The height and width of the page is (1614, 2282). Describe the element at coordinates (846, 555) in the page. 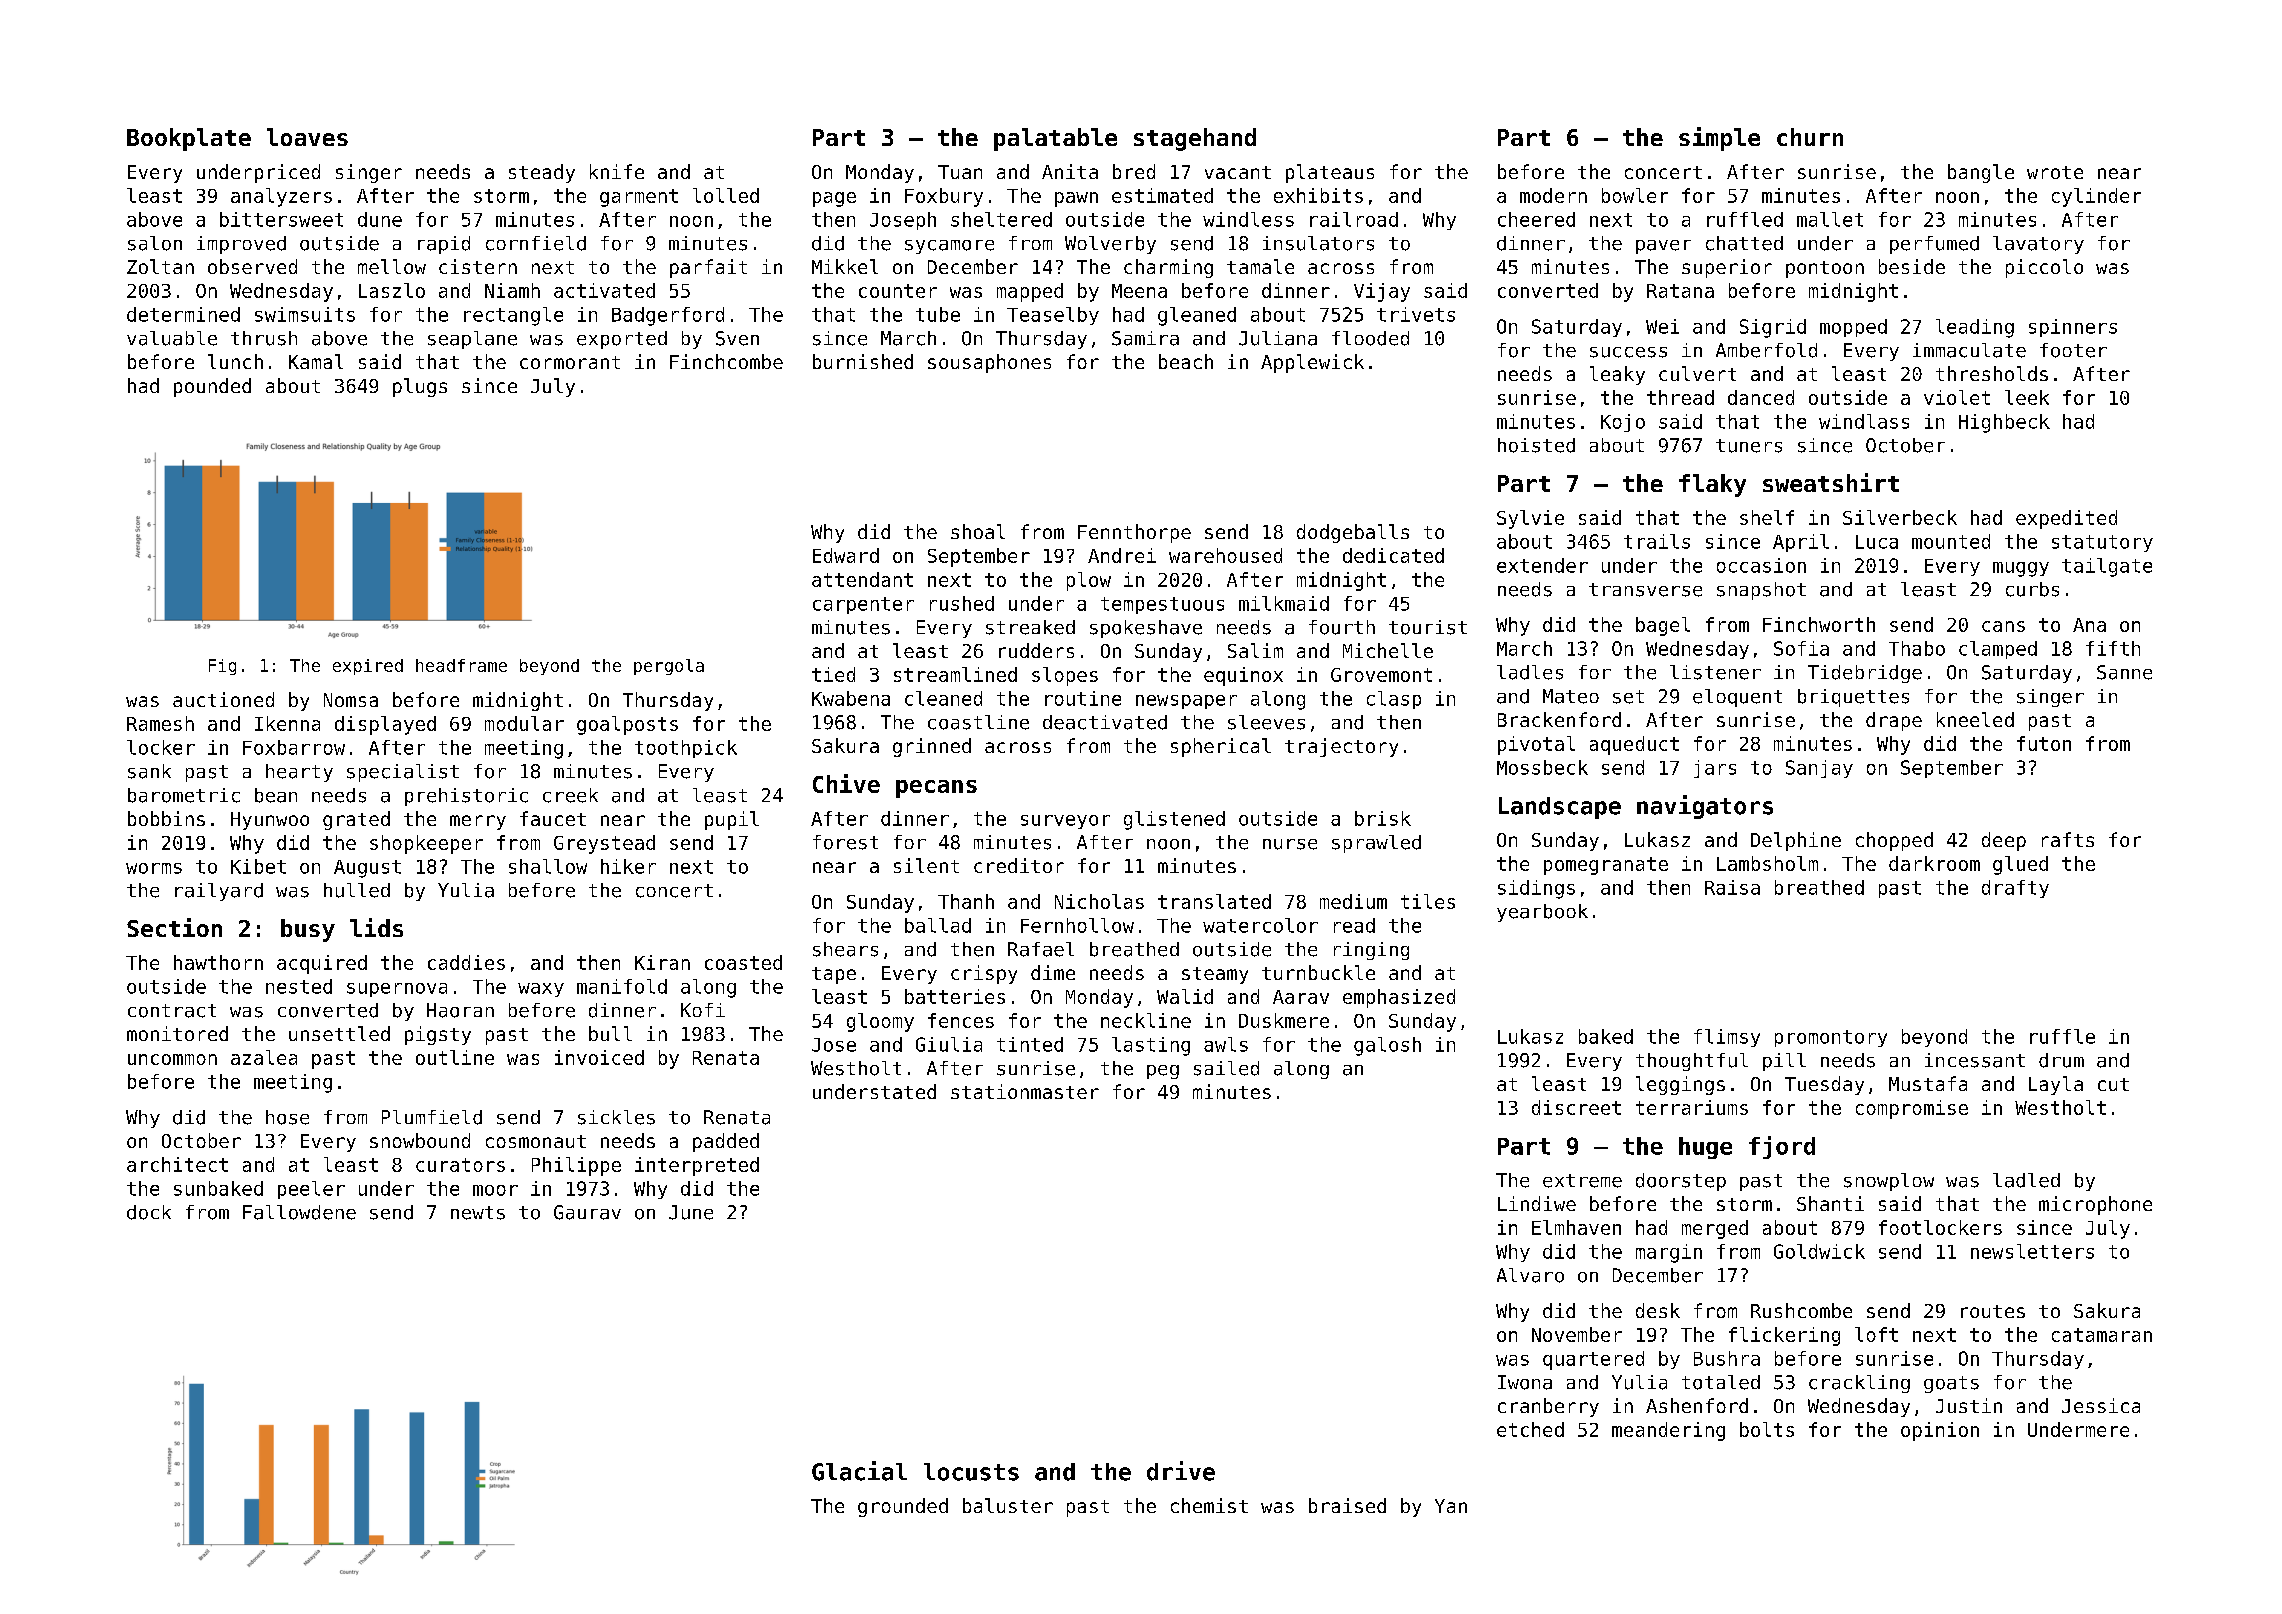

I see `Edward` at that location.
